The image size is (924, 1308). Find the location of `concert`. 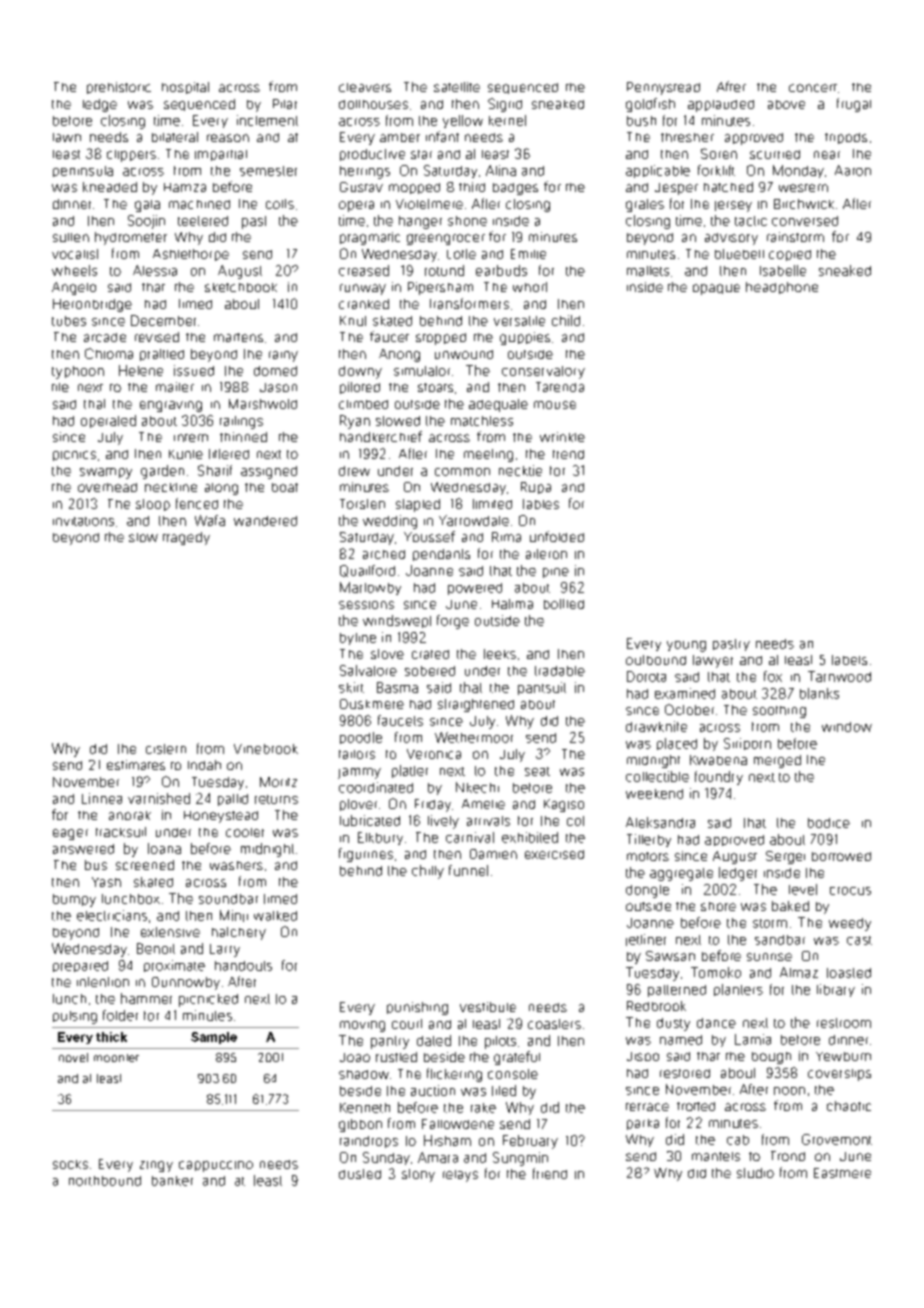

concert is located at coordinates (813, 88).
